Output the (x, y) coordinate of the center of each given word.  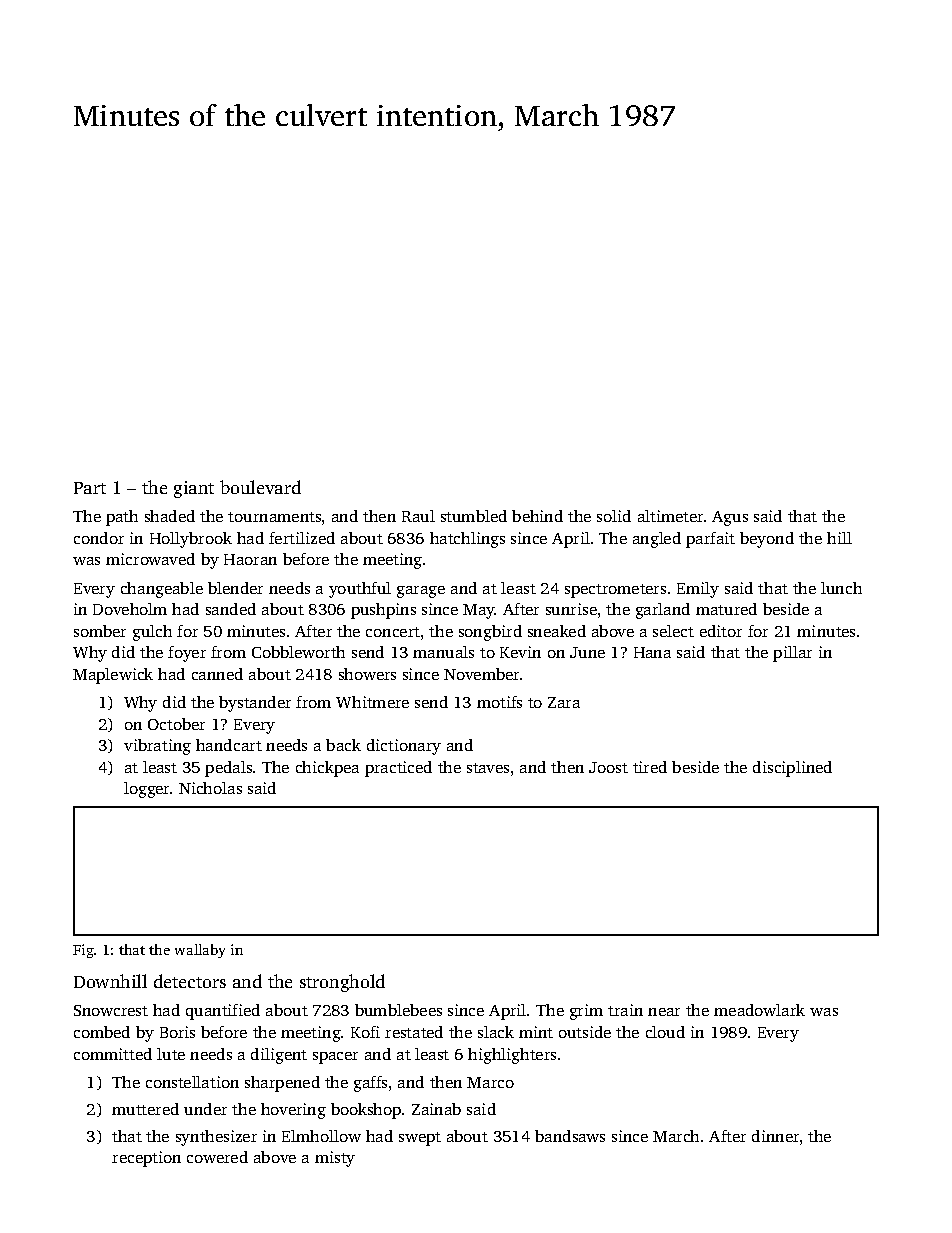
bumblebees (398, 1010)
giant (194, 489)
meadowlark (759, 1010)
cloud (665, 1032)
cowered (217, 1157)
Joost (608, 767)
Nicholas (210, 788)
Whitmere (372, 702)
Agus (730, 518)
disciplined (792, 769)
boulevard (260, 487)
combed (102, 1032)
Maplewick (113, 676)
